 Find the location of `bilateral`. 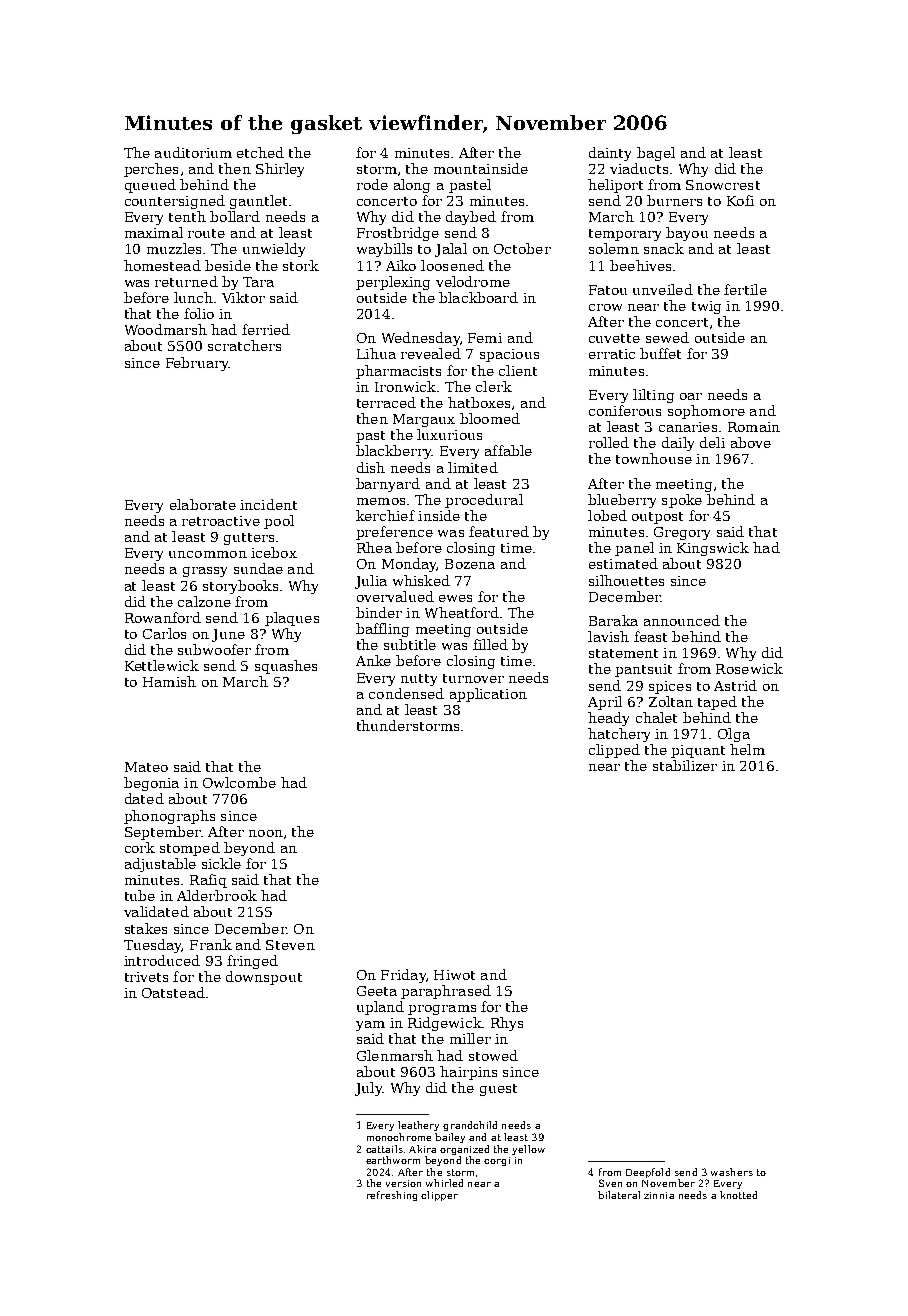

bilateral is located at coordinates (619, 1195).
